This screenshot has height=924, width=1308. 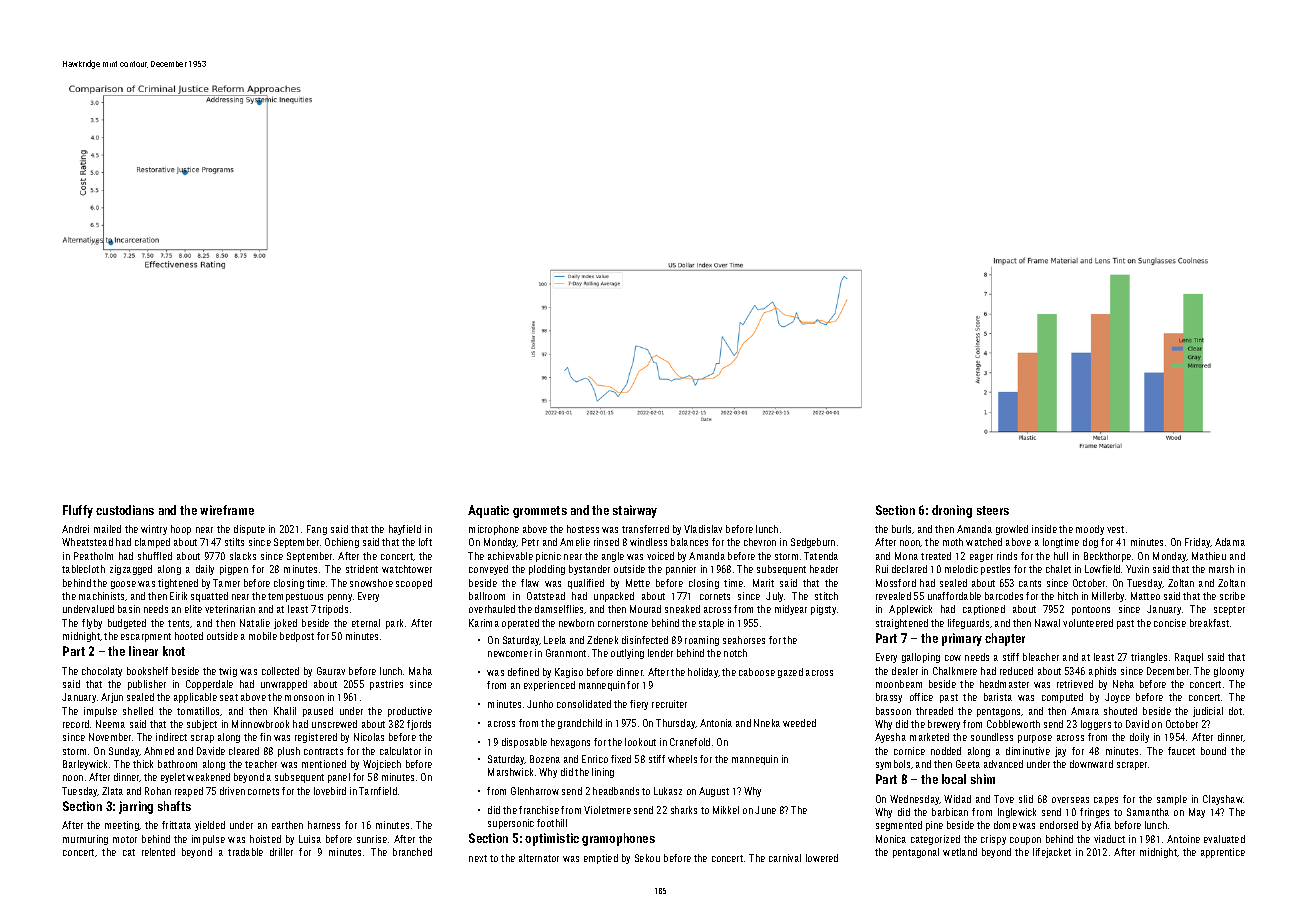 What do you see at coordinates (323, 751) in the screenshot?
I see `contracts` at bounding box center [323, 751].
